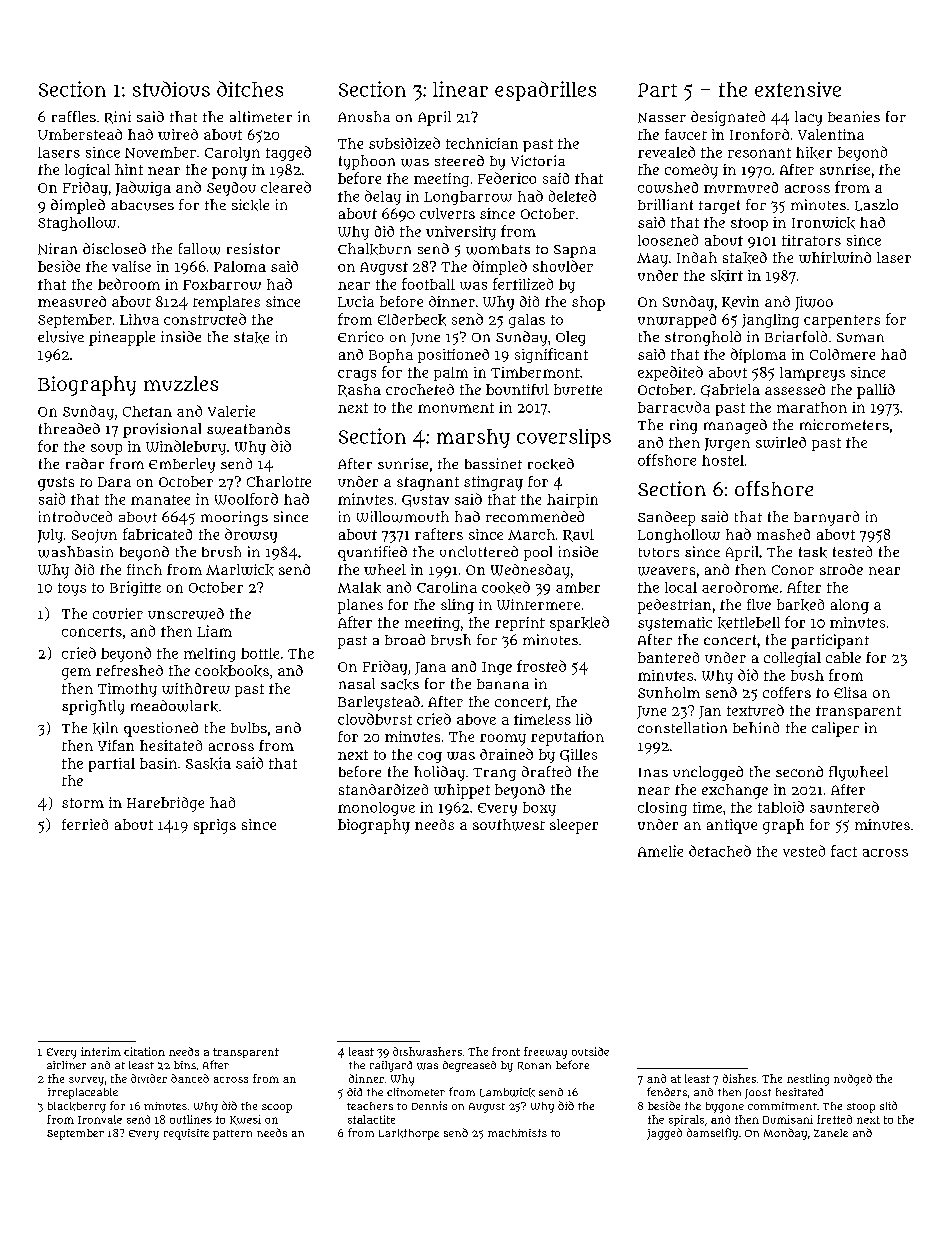 The width and height of the screenshot is (952, 1233). What do you see at coordinates (876, 391) in the screenshot?
I see `pallid` at bounding box center [876, 391].
